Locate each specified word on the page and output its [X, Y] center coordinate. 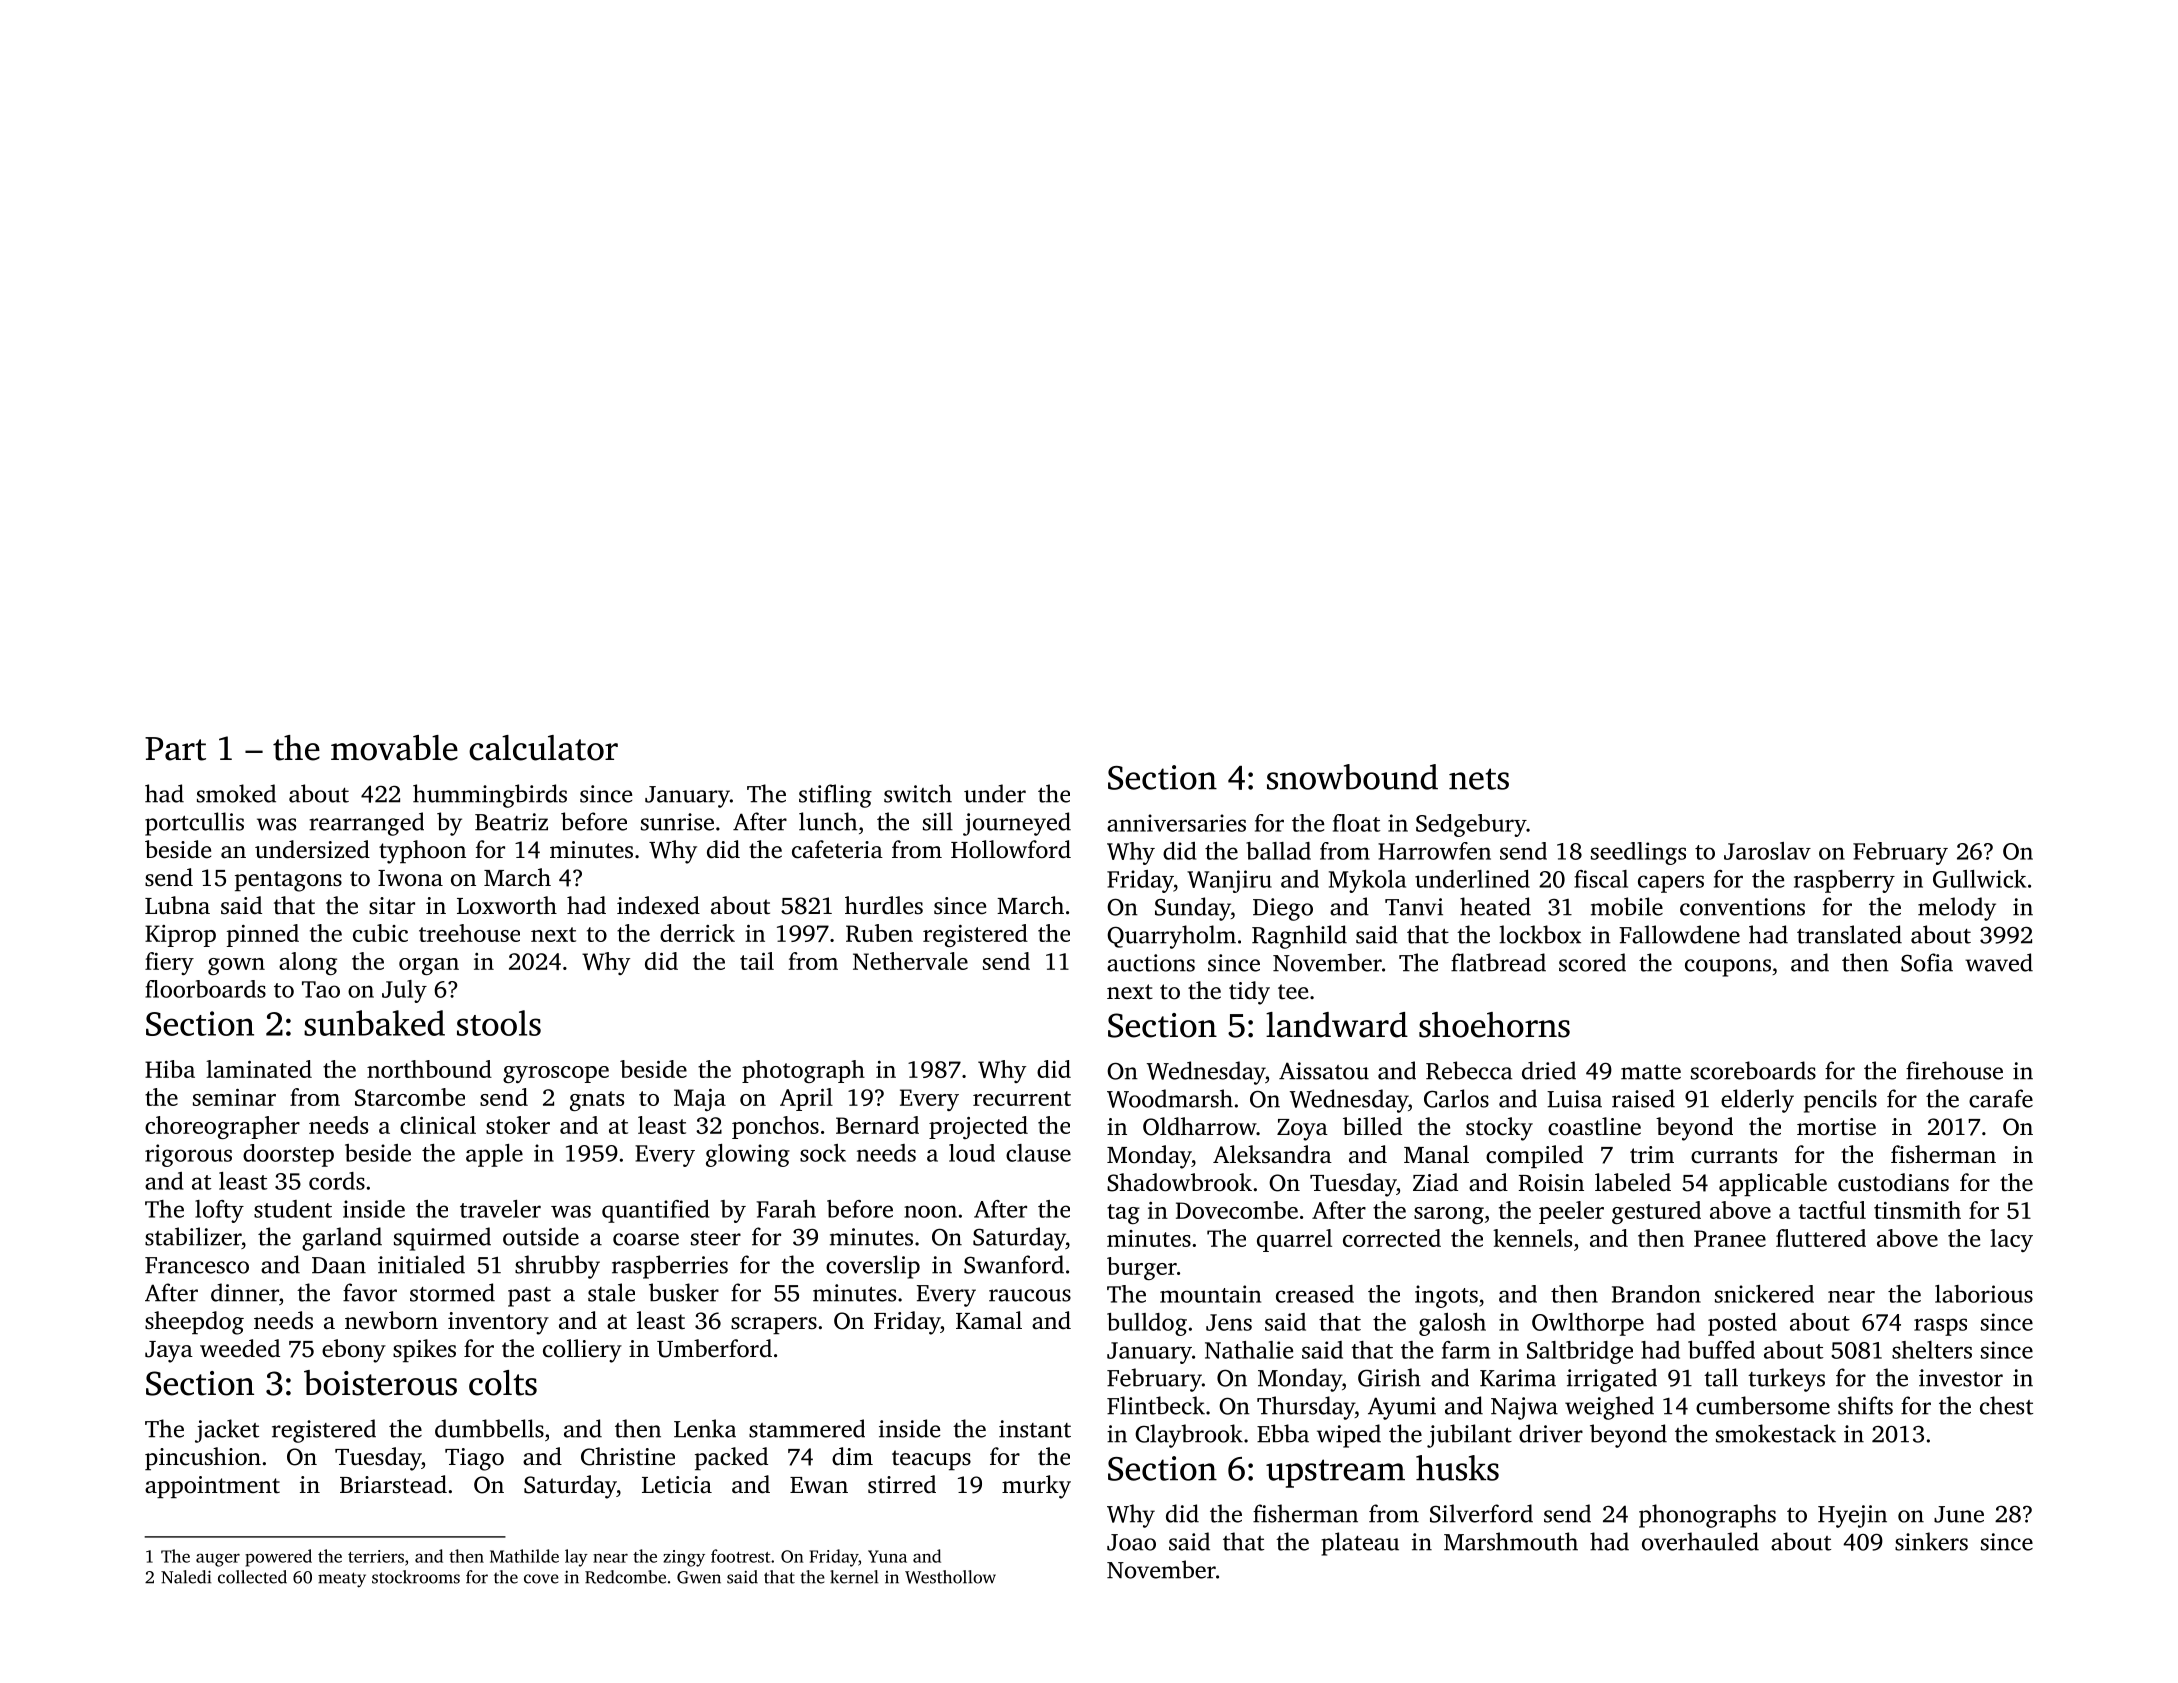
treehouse [469, 933]
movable [394, 748]
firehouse [1954, 1070]
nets [1479, 779]
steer [716, 1238]
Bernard [877, 1125]
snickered [1764, 1294]
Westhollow [950, 1577]
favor [370, 1292]
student [293, 1209]
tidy [1249, 993]
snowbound [1352, 777]
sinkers [1931, 1541]
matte [1651, 1072]
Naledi [186, 1577]
